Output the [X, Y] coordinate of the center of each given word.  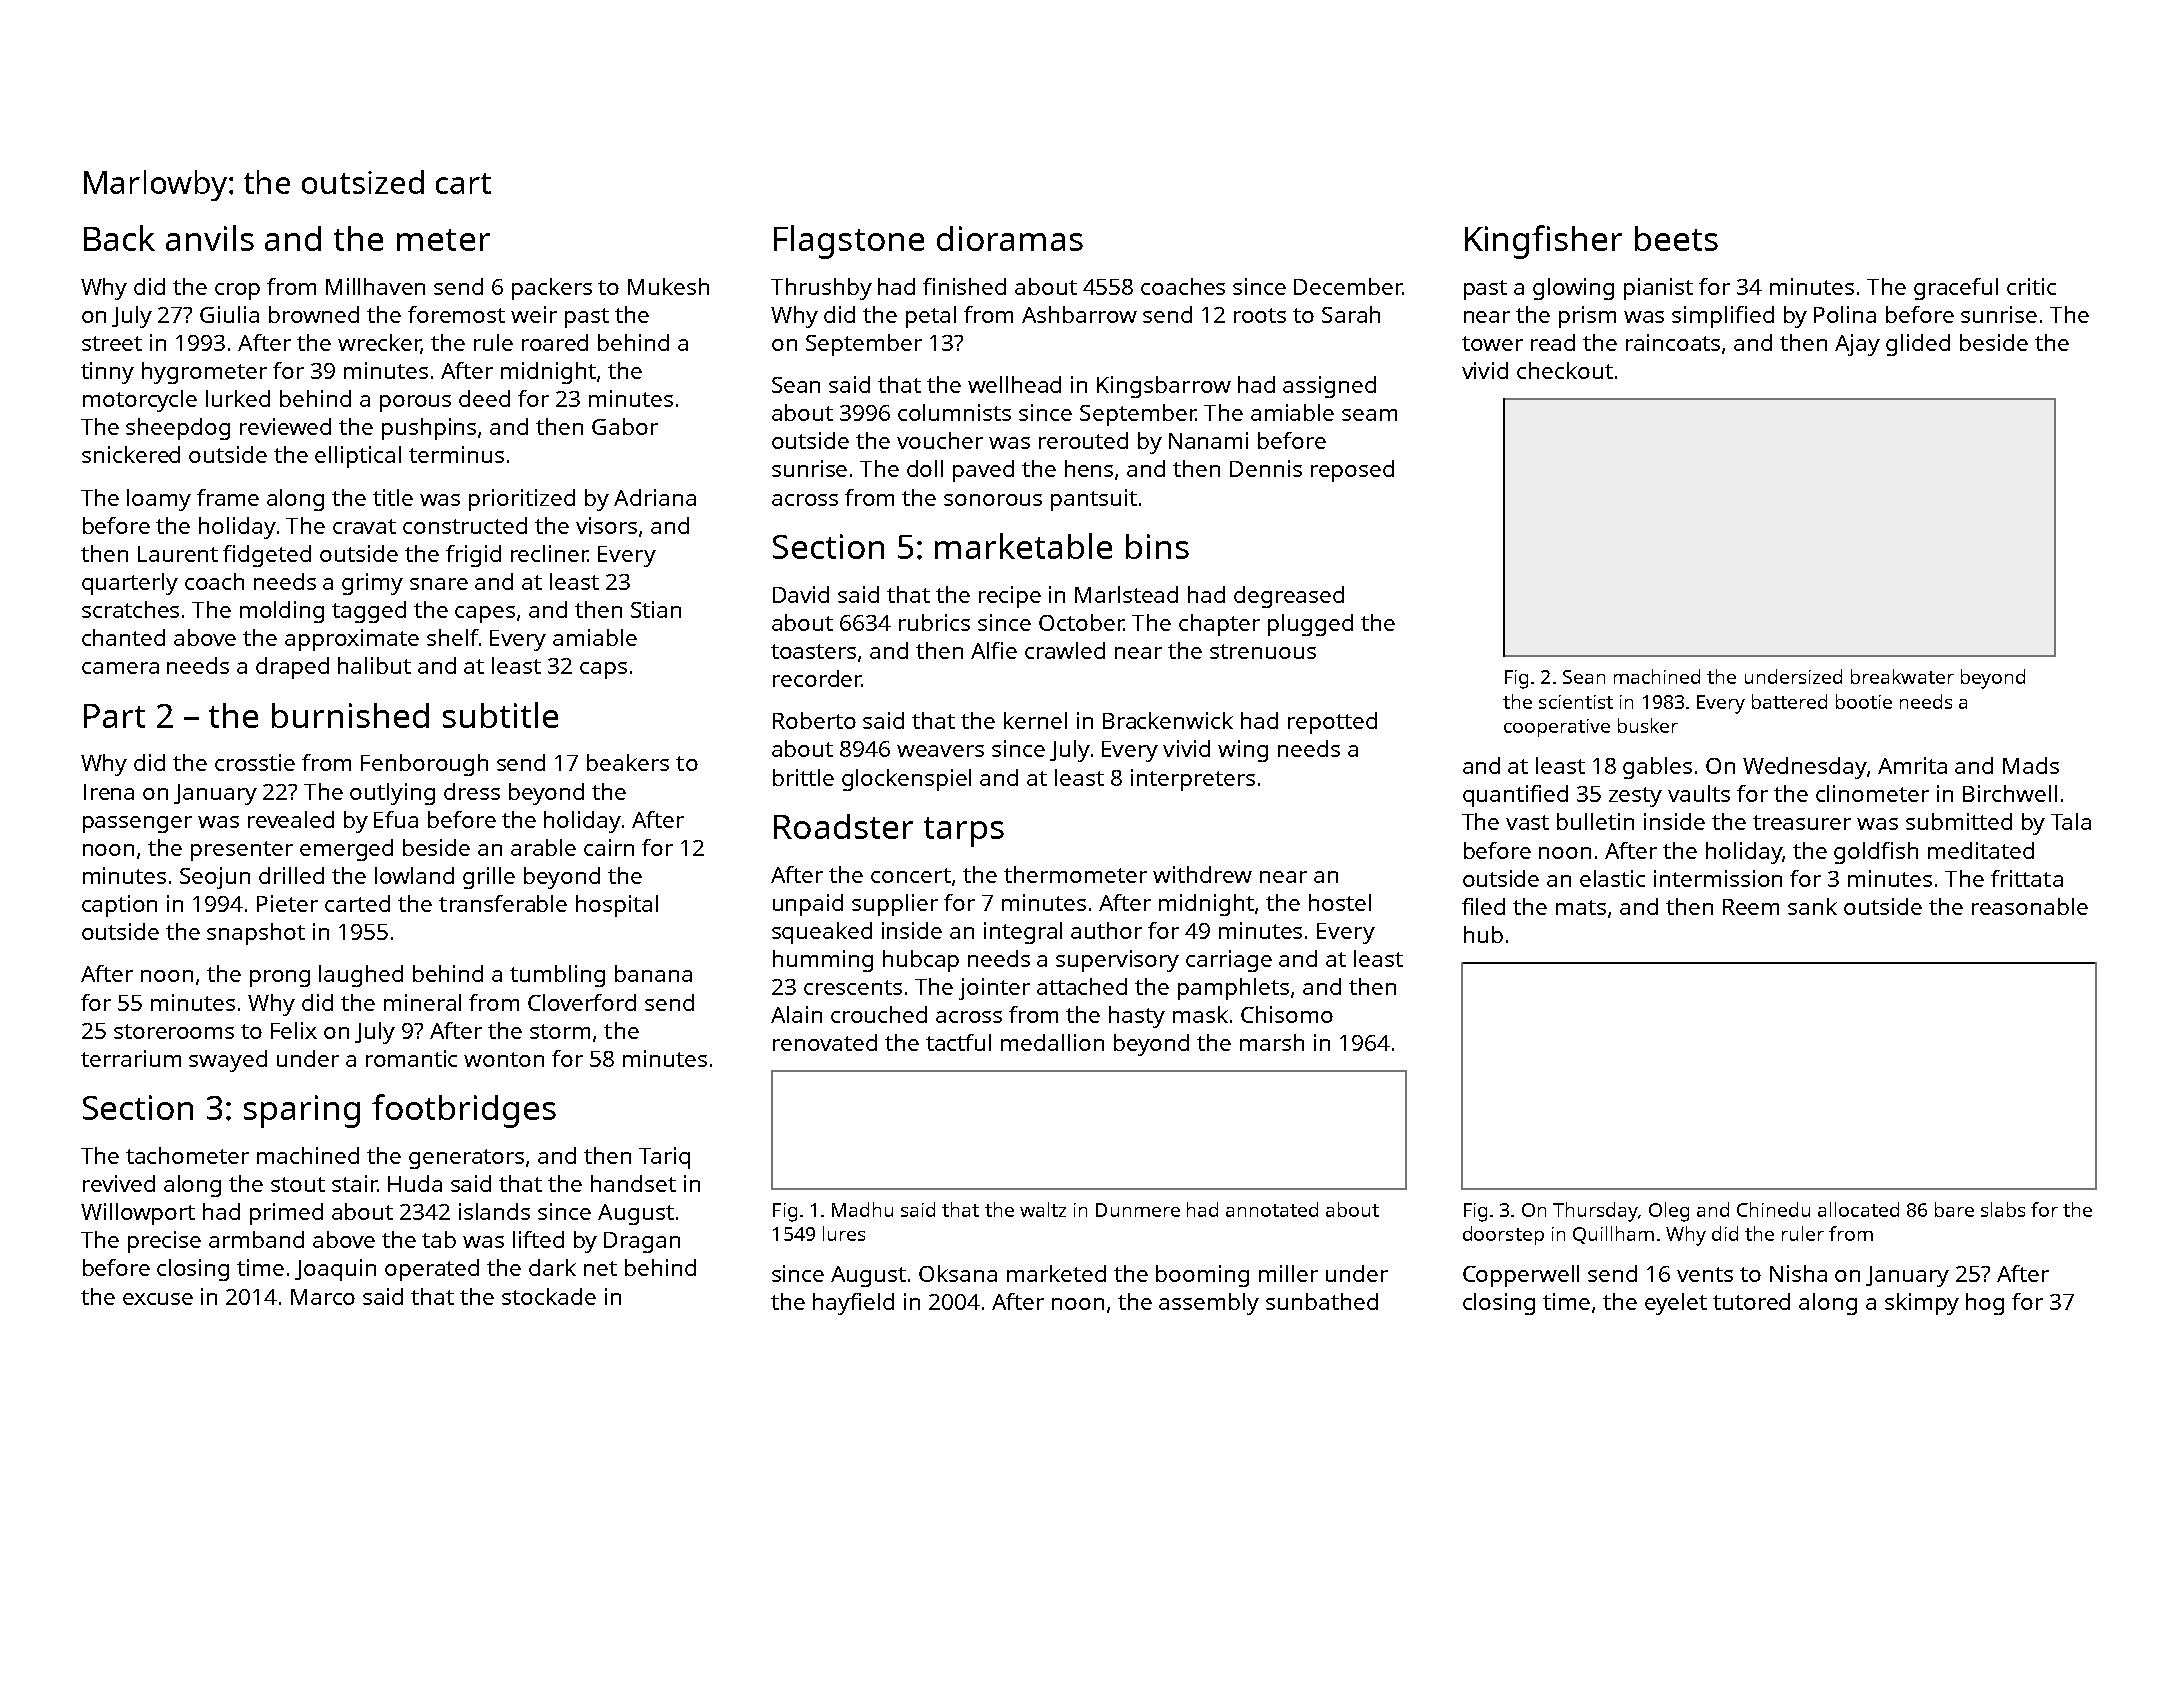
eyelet [1676, 1304]
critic [2031, 286]
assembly [1209, 1304]
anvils [210, 238]
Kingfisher [1543, 242]
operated [432, 1270]
